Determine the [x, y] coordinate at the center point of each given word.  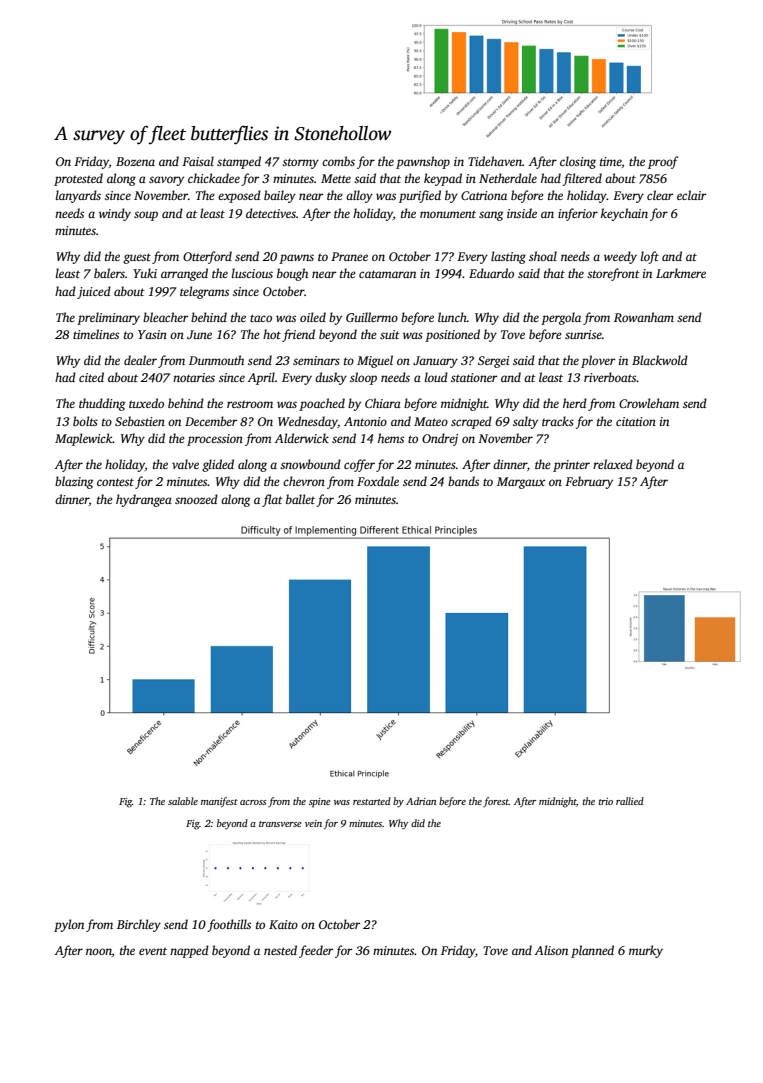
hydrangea [144, 500]
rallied [630, 801]
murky [646, 951]
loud [436, 377]
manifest [219, 802]
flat [272, 500]
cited [91, 377]
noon [99, 951]
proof [663, 162]
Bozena [135, 161]
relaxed [613, 464]
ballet [300, 499]
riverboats [610, 377]
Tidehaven [495, 161]
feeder [316, 951]
